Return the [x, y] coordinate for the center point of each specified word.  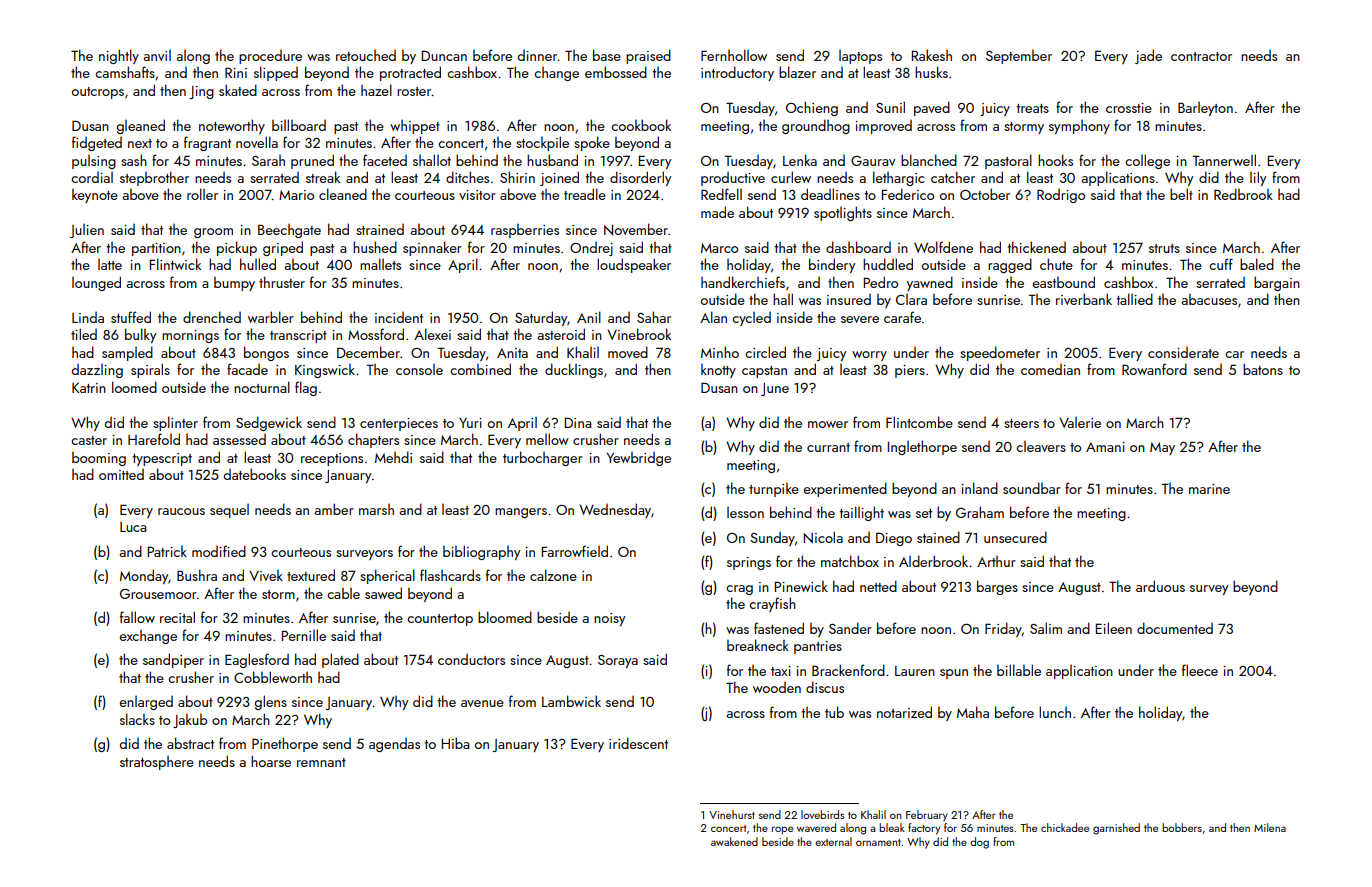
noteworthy [232, 126]
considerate [1183, 352]
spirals [150, 370]
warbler [271, 317]
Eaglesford [257, 660]
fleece [1200, 670]
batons [1263, 369]
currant [828, 447]
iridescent [638, 743]
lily [1258, 178]
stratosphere [157, 763]
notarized [904, 712]
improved [883, 127]
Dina [577, 422]
